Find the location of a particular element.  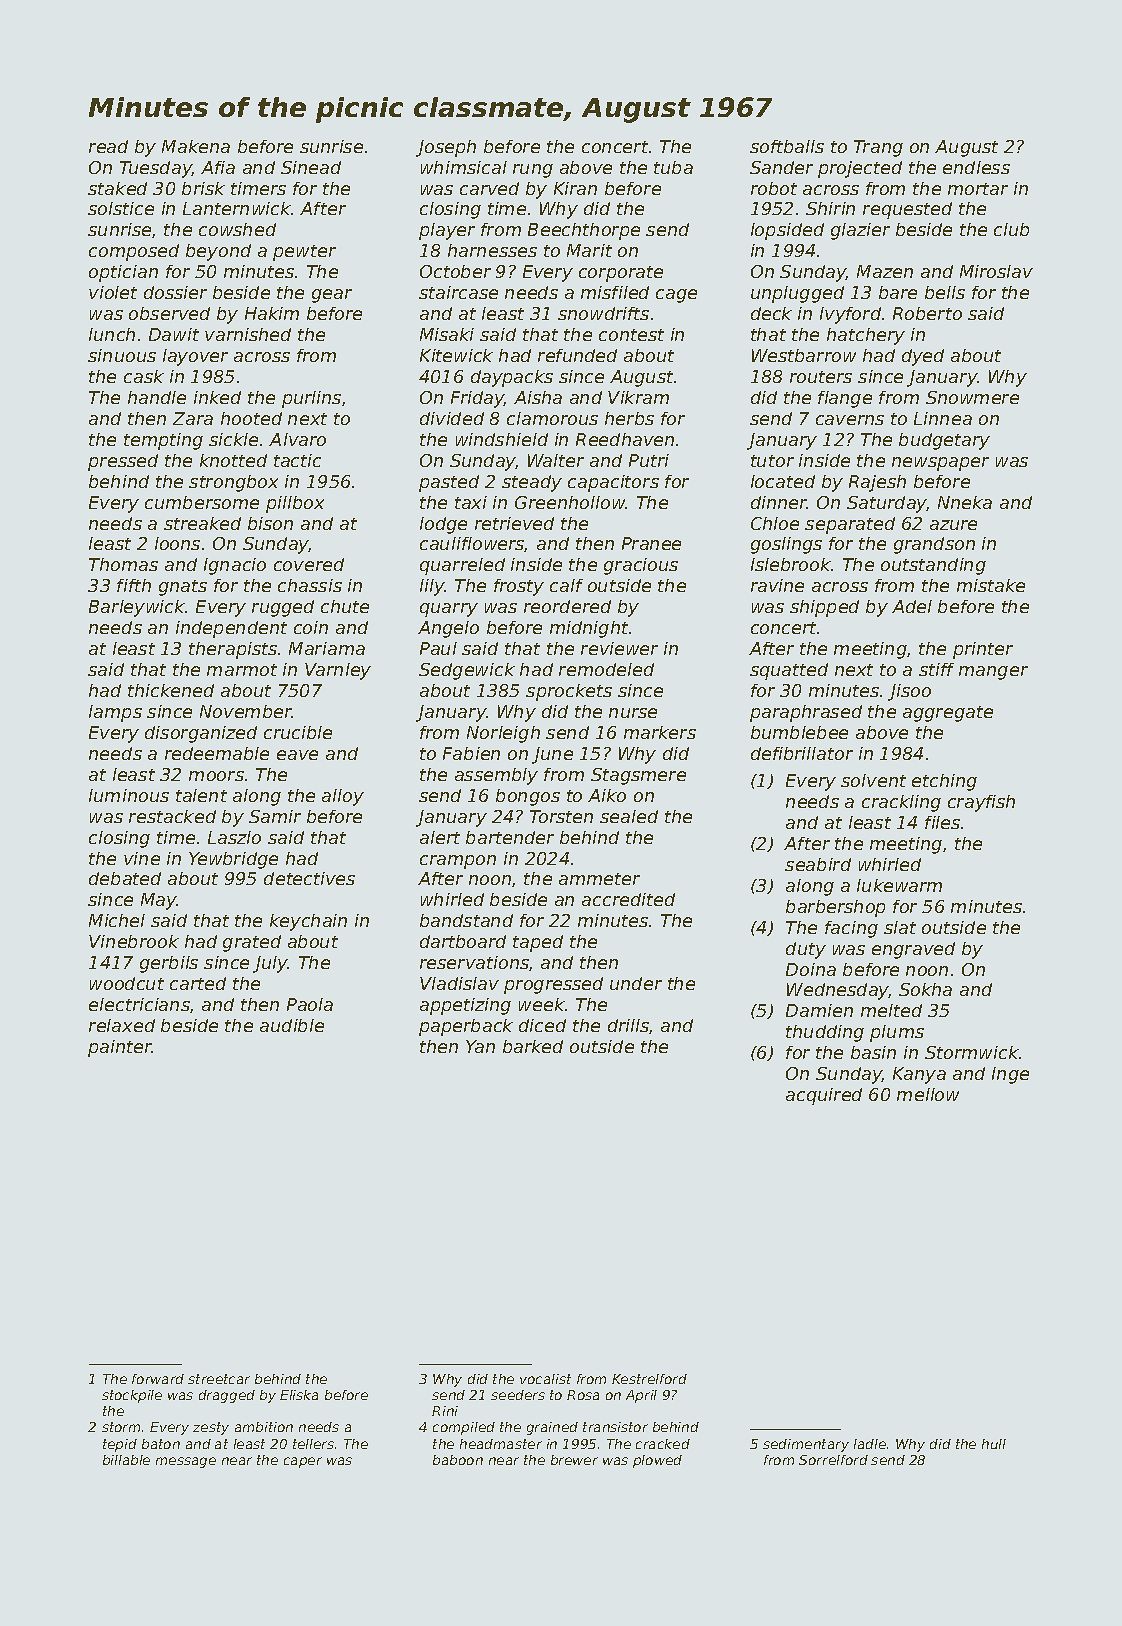

gerbils is located at coordinates (169, 964).
